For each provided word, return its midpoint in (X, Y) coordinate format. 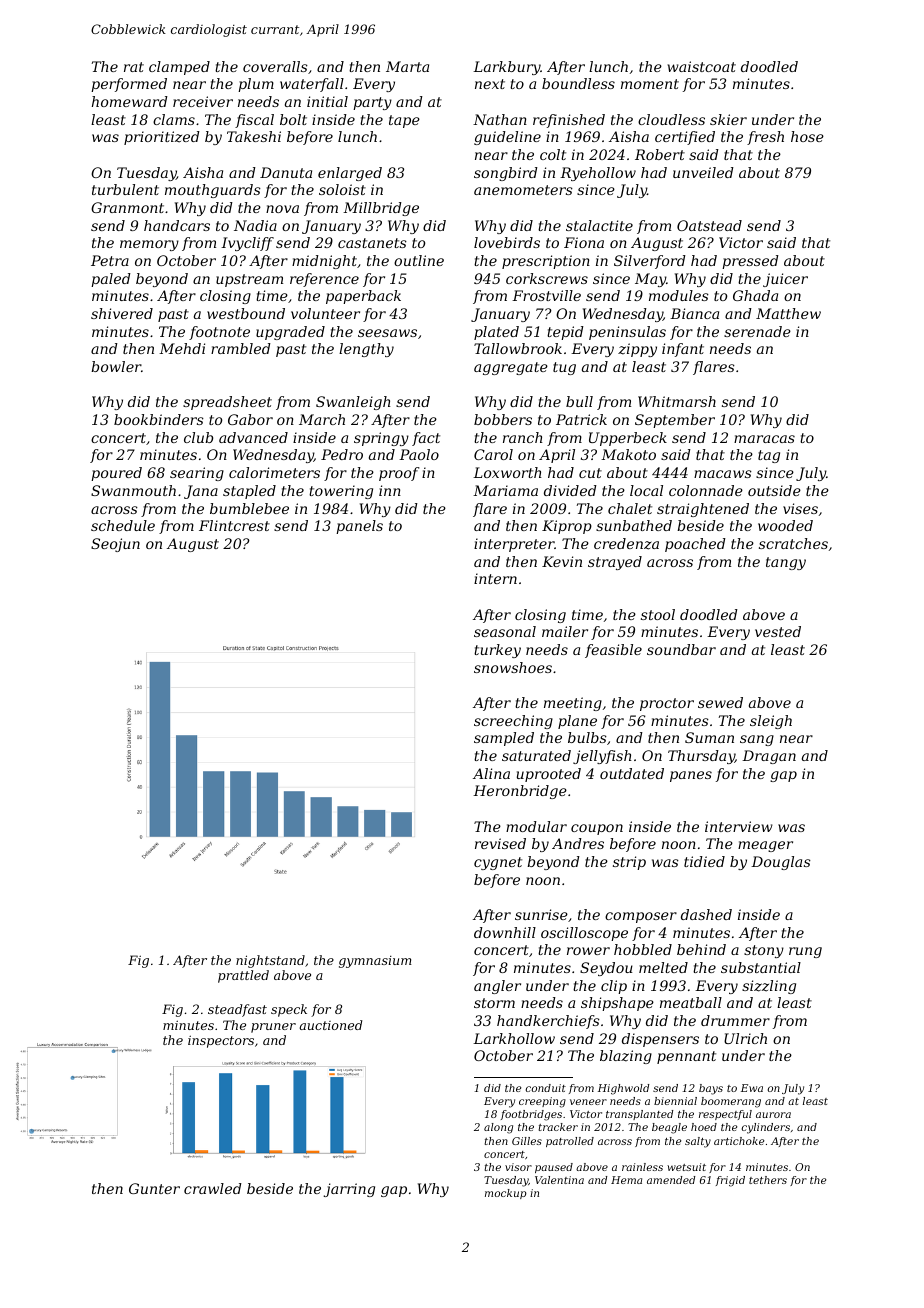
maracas (764, 439)
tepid (565, 333)
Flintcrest (234, 525)
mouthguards (213, 191)
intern (495, 578)
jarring (349, 1190)
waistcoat (701, 66)
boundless (578, 83)
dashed (706, 914)
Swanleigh (353, 403)
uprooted (549, 775)
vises (800, 508)
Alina (491, 773)
